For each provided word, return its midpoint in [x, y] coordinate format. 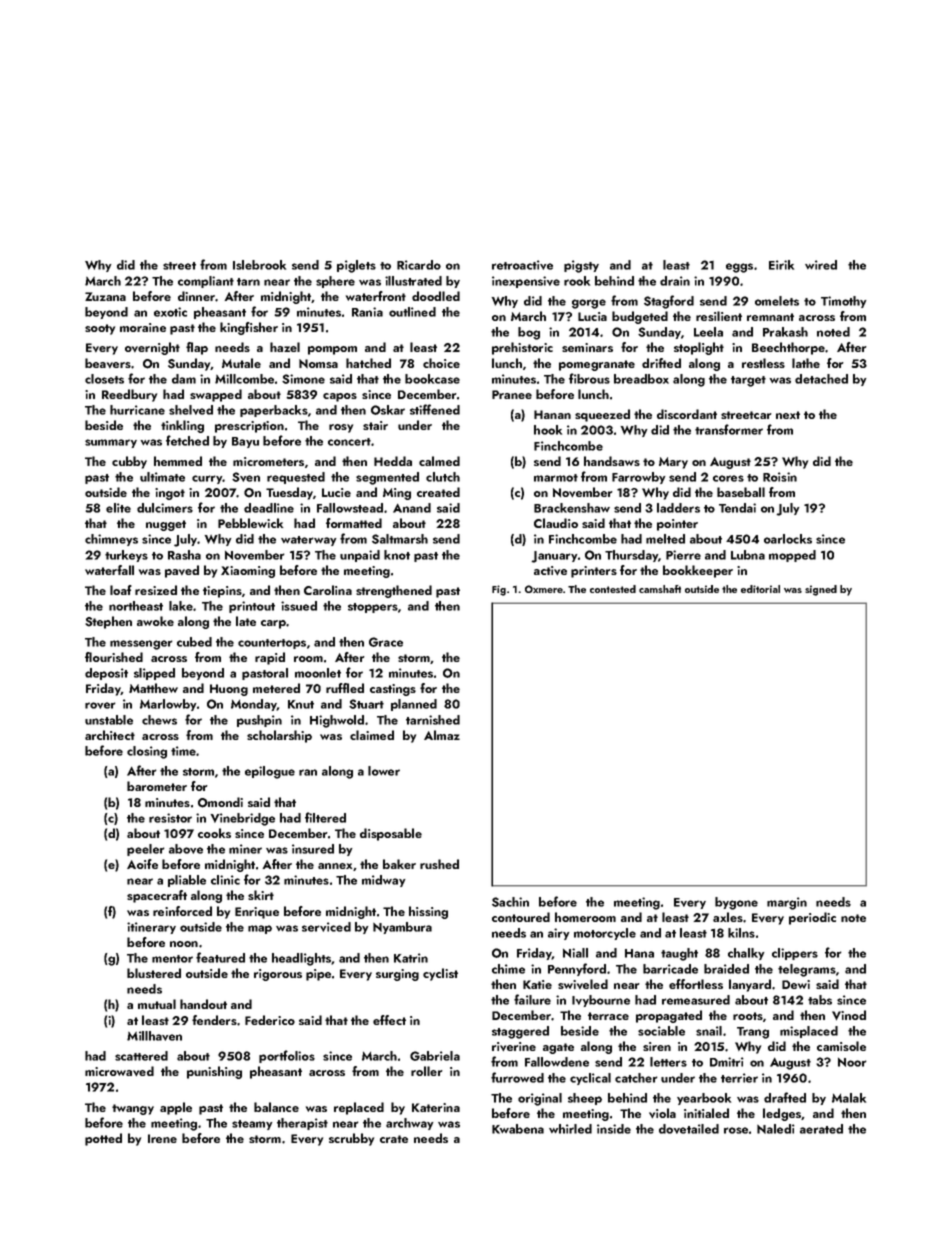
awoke [155, 621]
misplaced [809, 1032]
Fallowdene [557, 1062]
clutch [443, 477]
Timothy [843, 302]
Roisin [780, 477]
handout [203, 1004]
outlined [412, 312]
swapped [216, 395]
